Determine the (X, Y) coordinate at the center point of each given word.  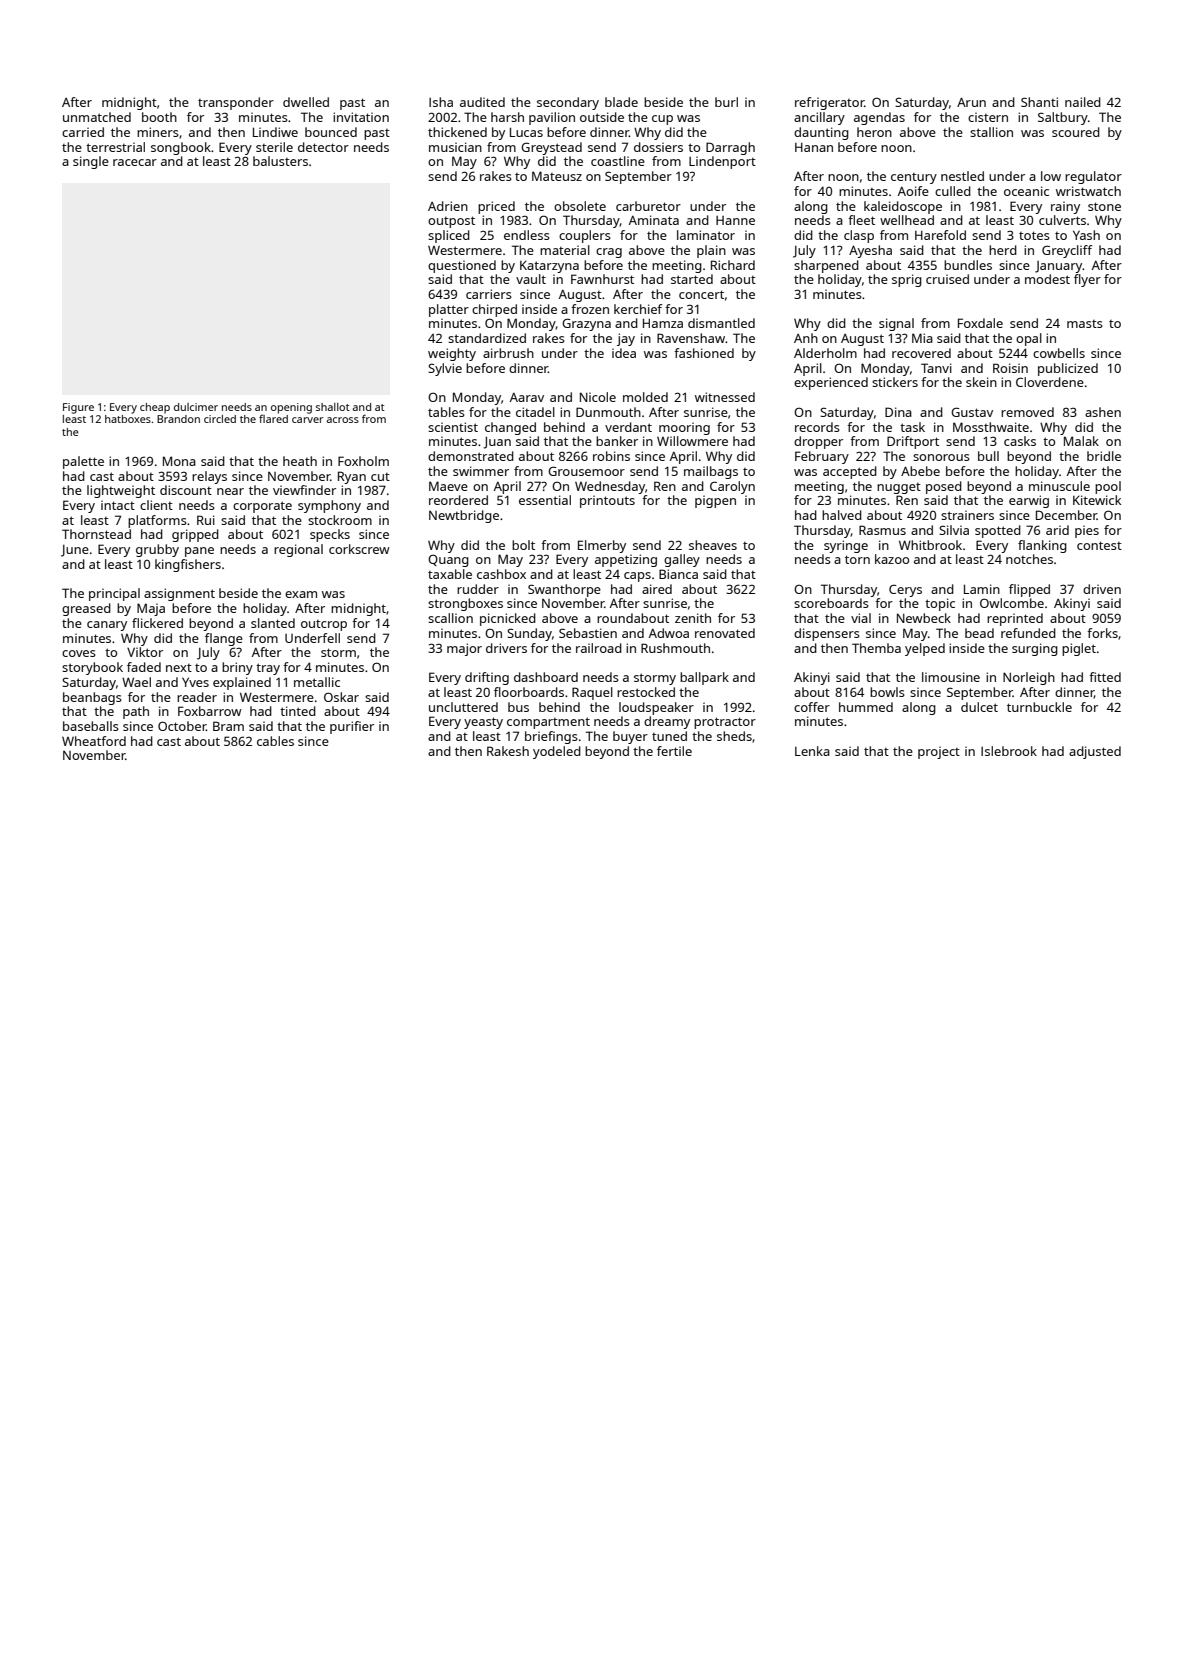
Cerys (905, 590)
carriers (489, 294)
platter (449, 310)
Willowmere (692, 441)
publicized (1068, 369)
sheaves (713, 545)
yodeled (557, 752)
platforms (157, 521)
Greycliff (1067, 251)
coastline (618, 161)
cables (275, 741)
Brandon (178, 419)
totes (1034, 235)
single (91, 162)
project (939, 753)
